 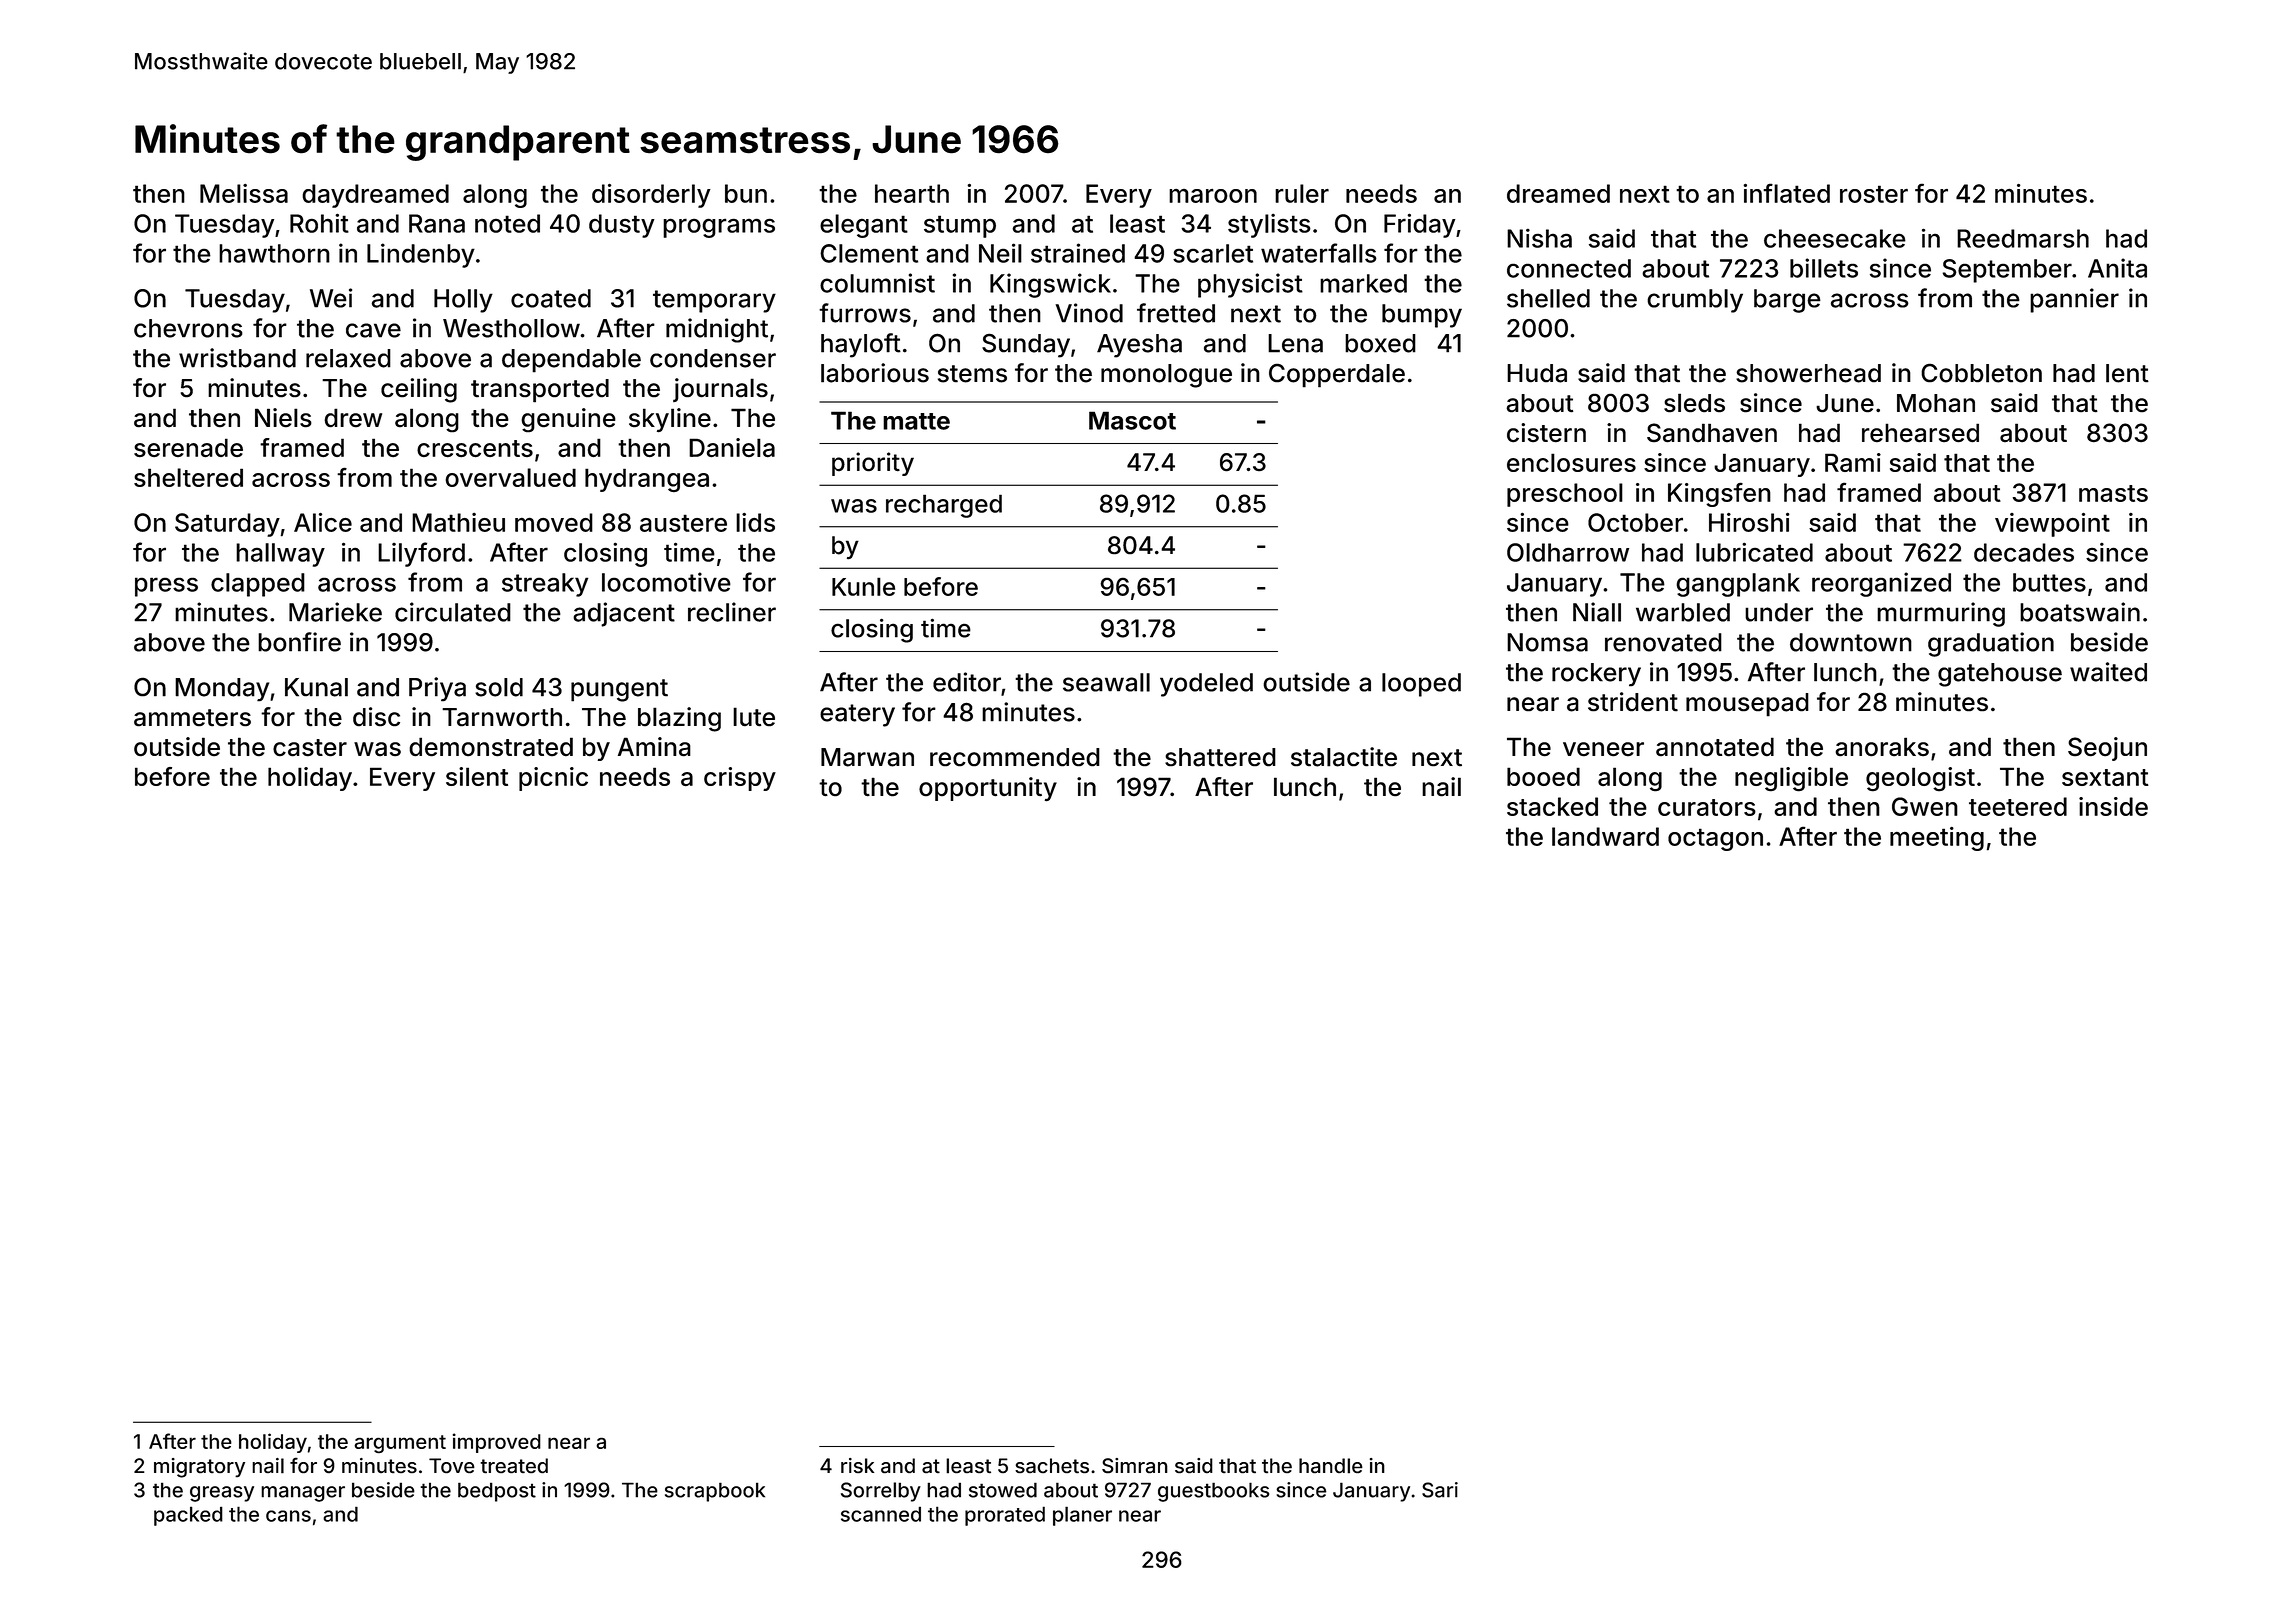 I want to click on opportunity, so click(x=988, y=789).
